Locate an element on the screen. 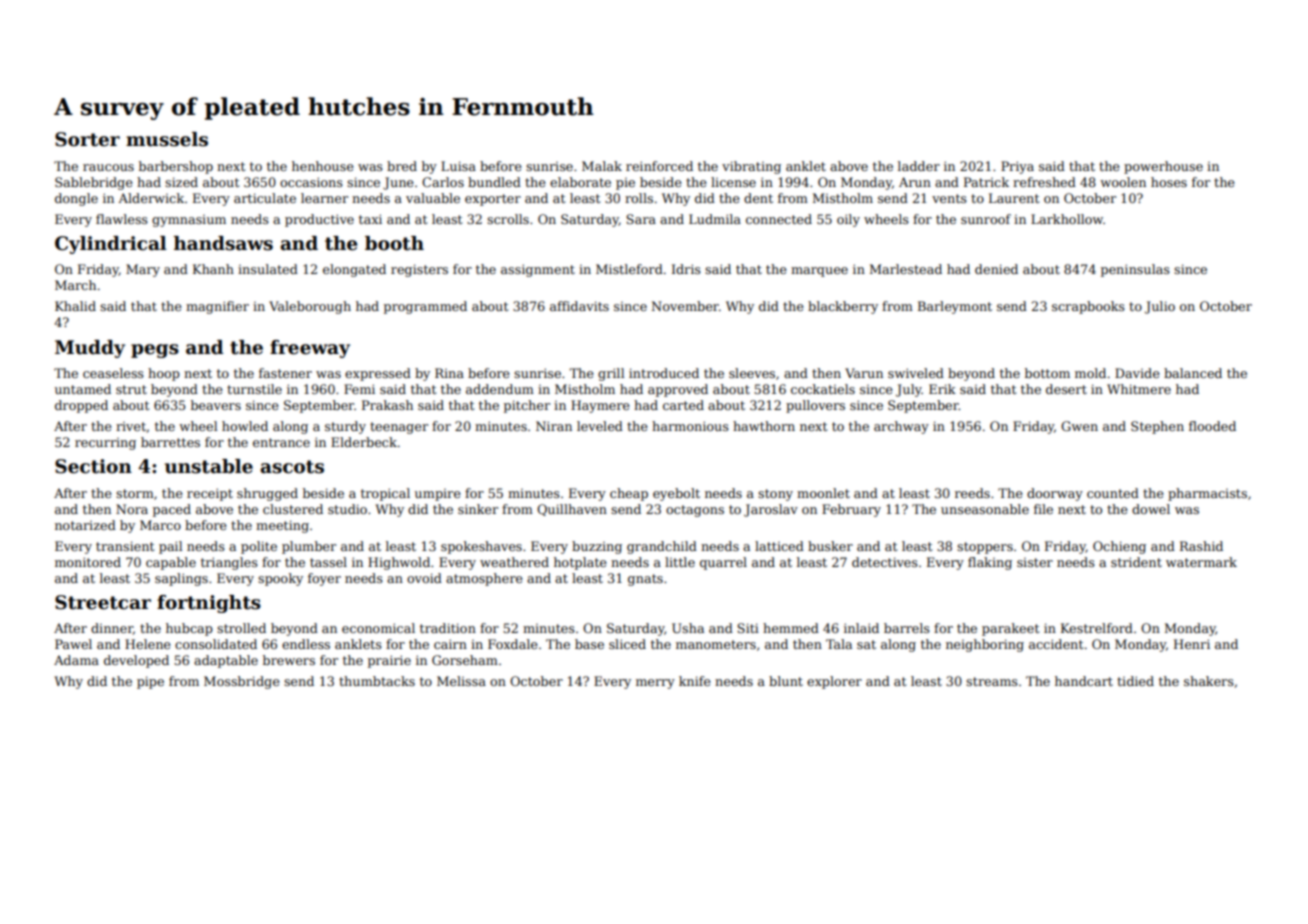 This screenshot has height=924, width=1308. Sorter is located at coordinates (87, 139).
